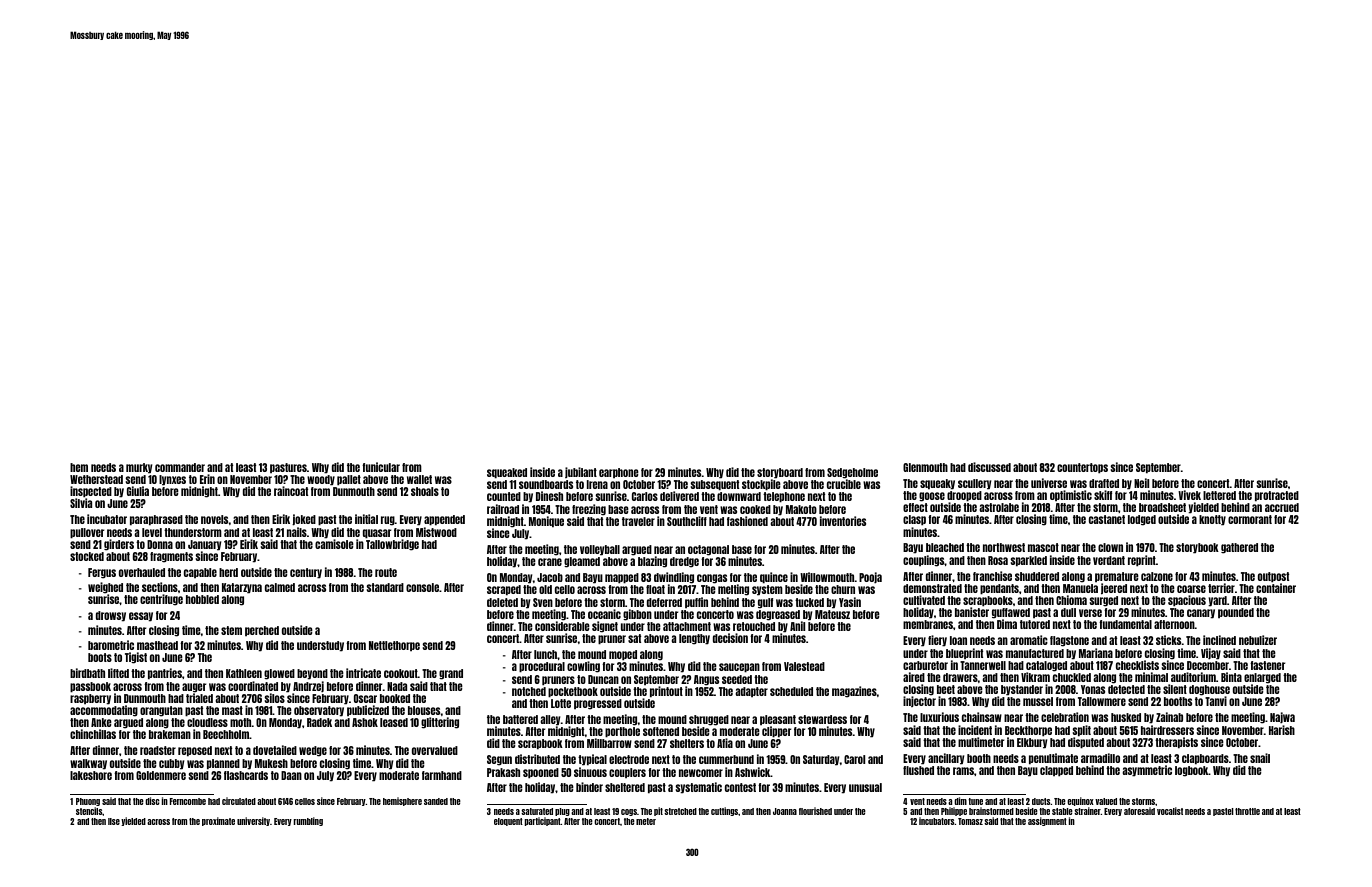 This page has height=887, width=1372. I want to click on birdbath, so click(87, 673).
